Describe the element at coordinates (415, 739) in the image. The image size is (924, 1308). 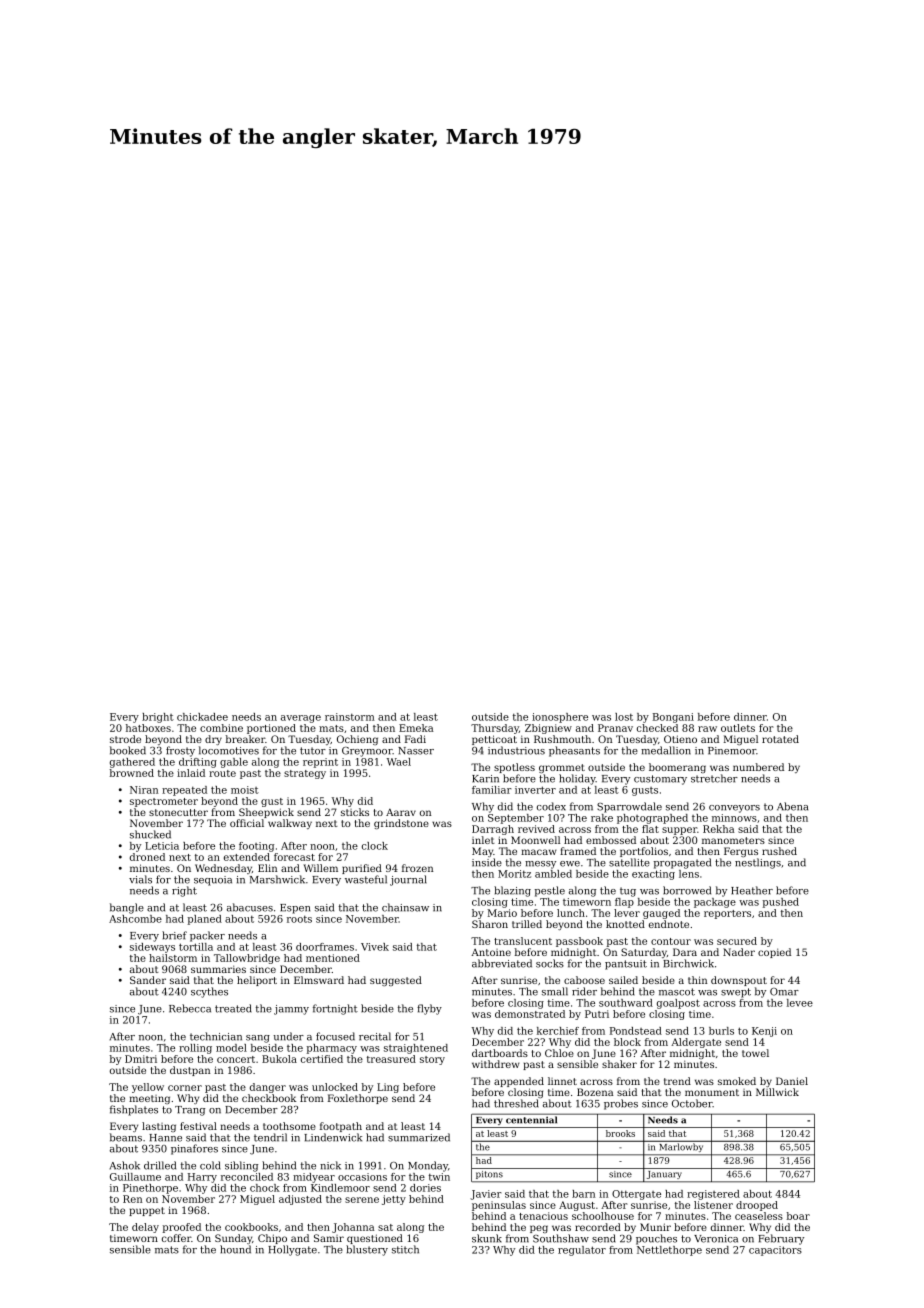
I see `Fadi` at that location.
